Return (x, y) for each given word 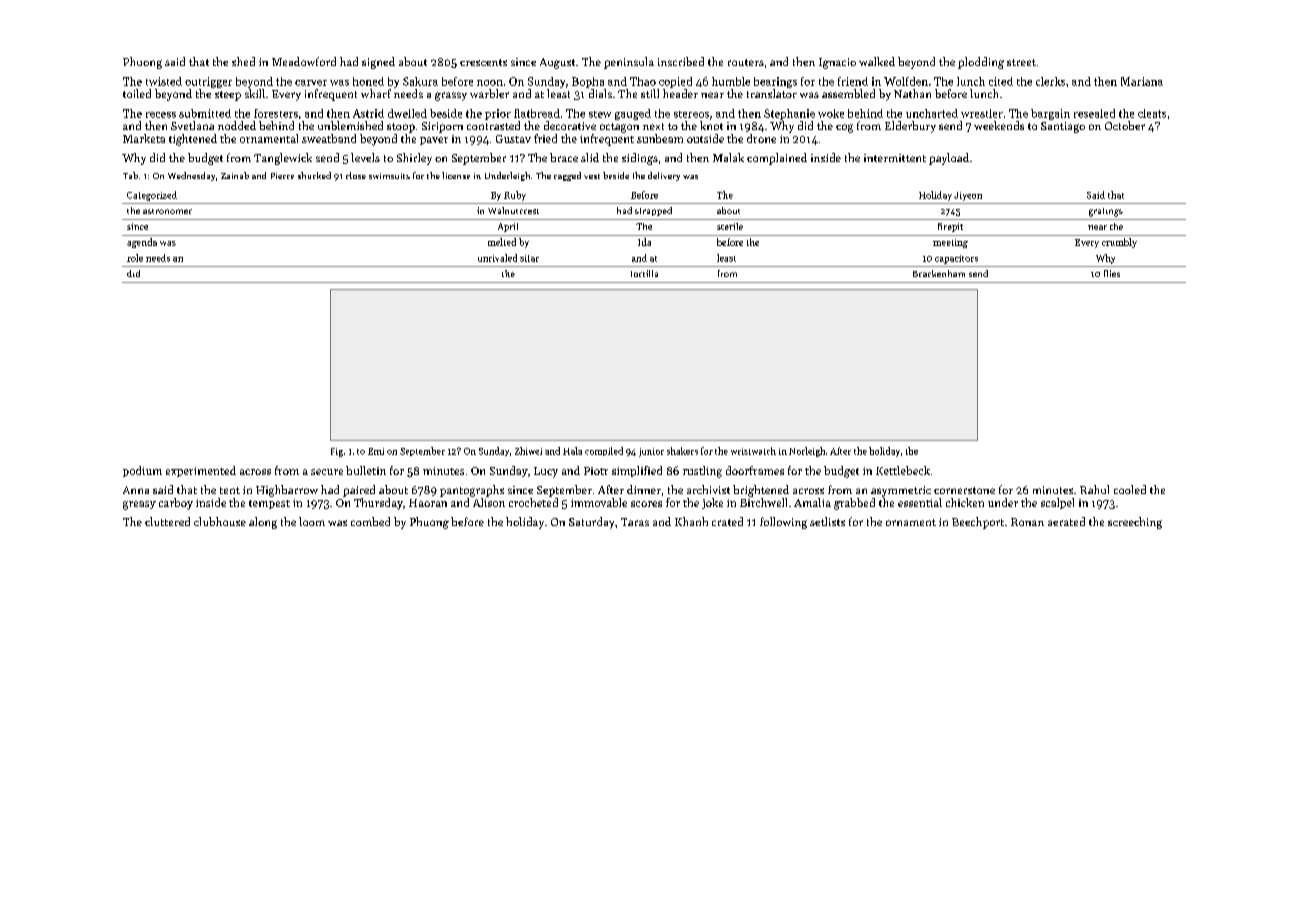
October (1125, 125)
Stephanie (789, 114)
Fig (337, 452)
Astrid (368, 113)
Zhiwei (528, 451)
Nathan (912, 93)
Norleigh (807, 452)
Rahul (1094, 489)
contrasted (493, 125)
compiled (604, 451)
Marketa (144, 138)
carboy (176, 504)
